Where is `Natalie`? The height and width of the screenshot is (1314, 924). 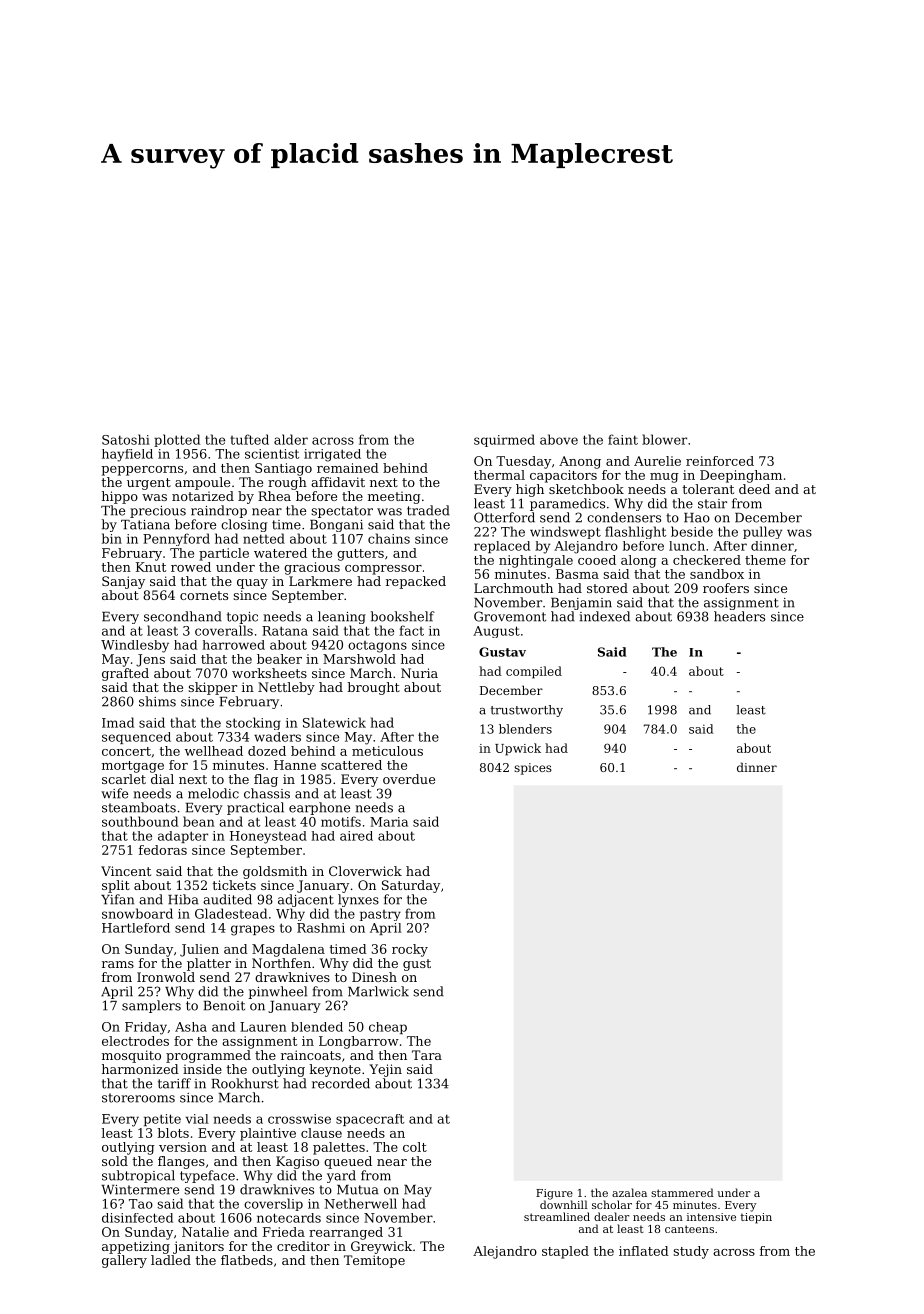 Natalie is located at coordinates (205, 1232).
